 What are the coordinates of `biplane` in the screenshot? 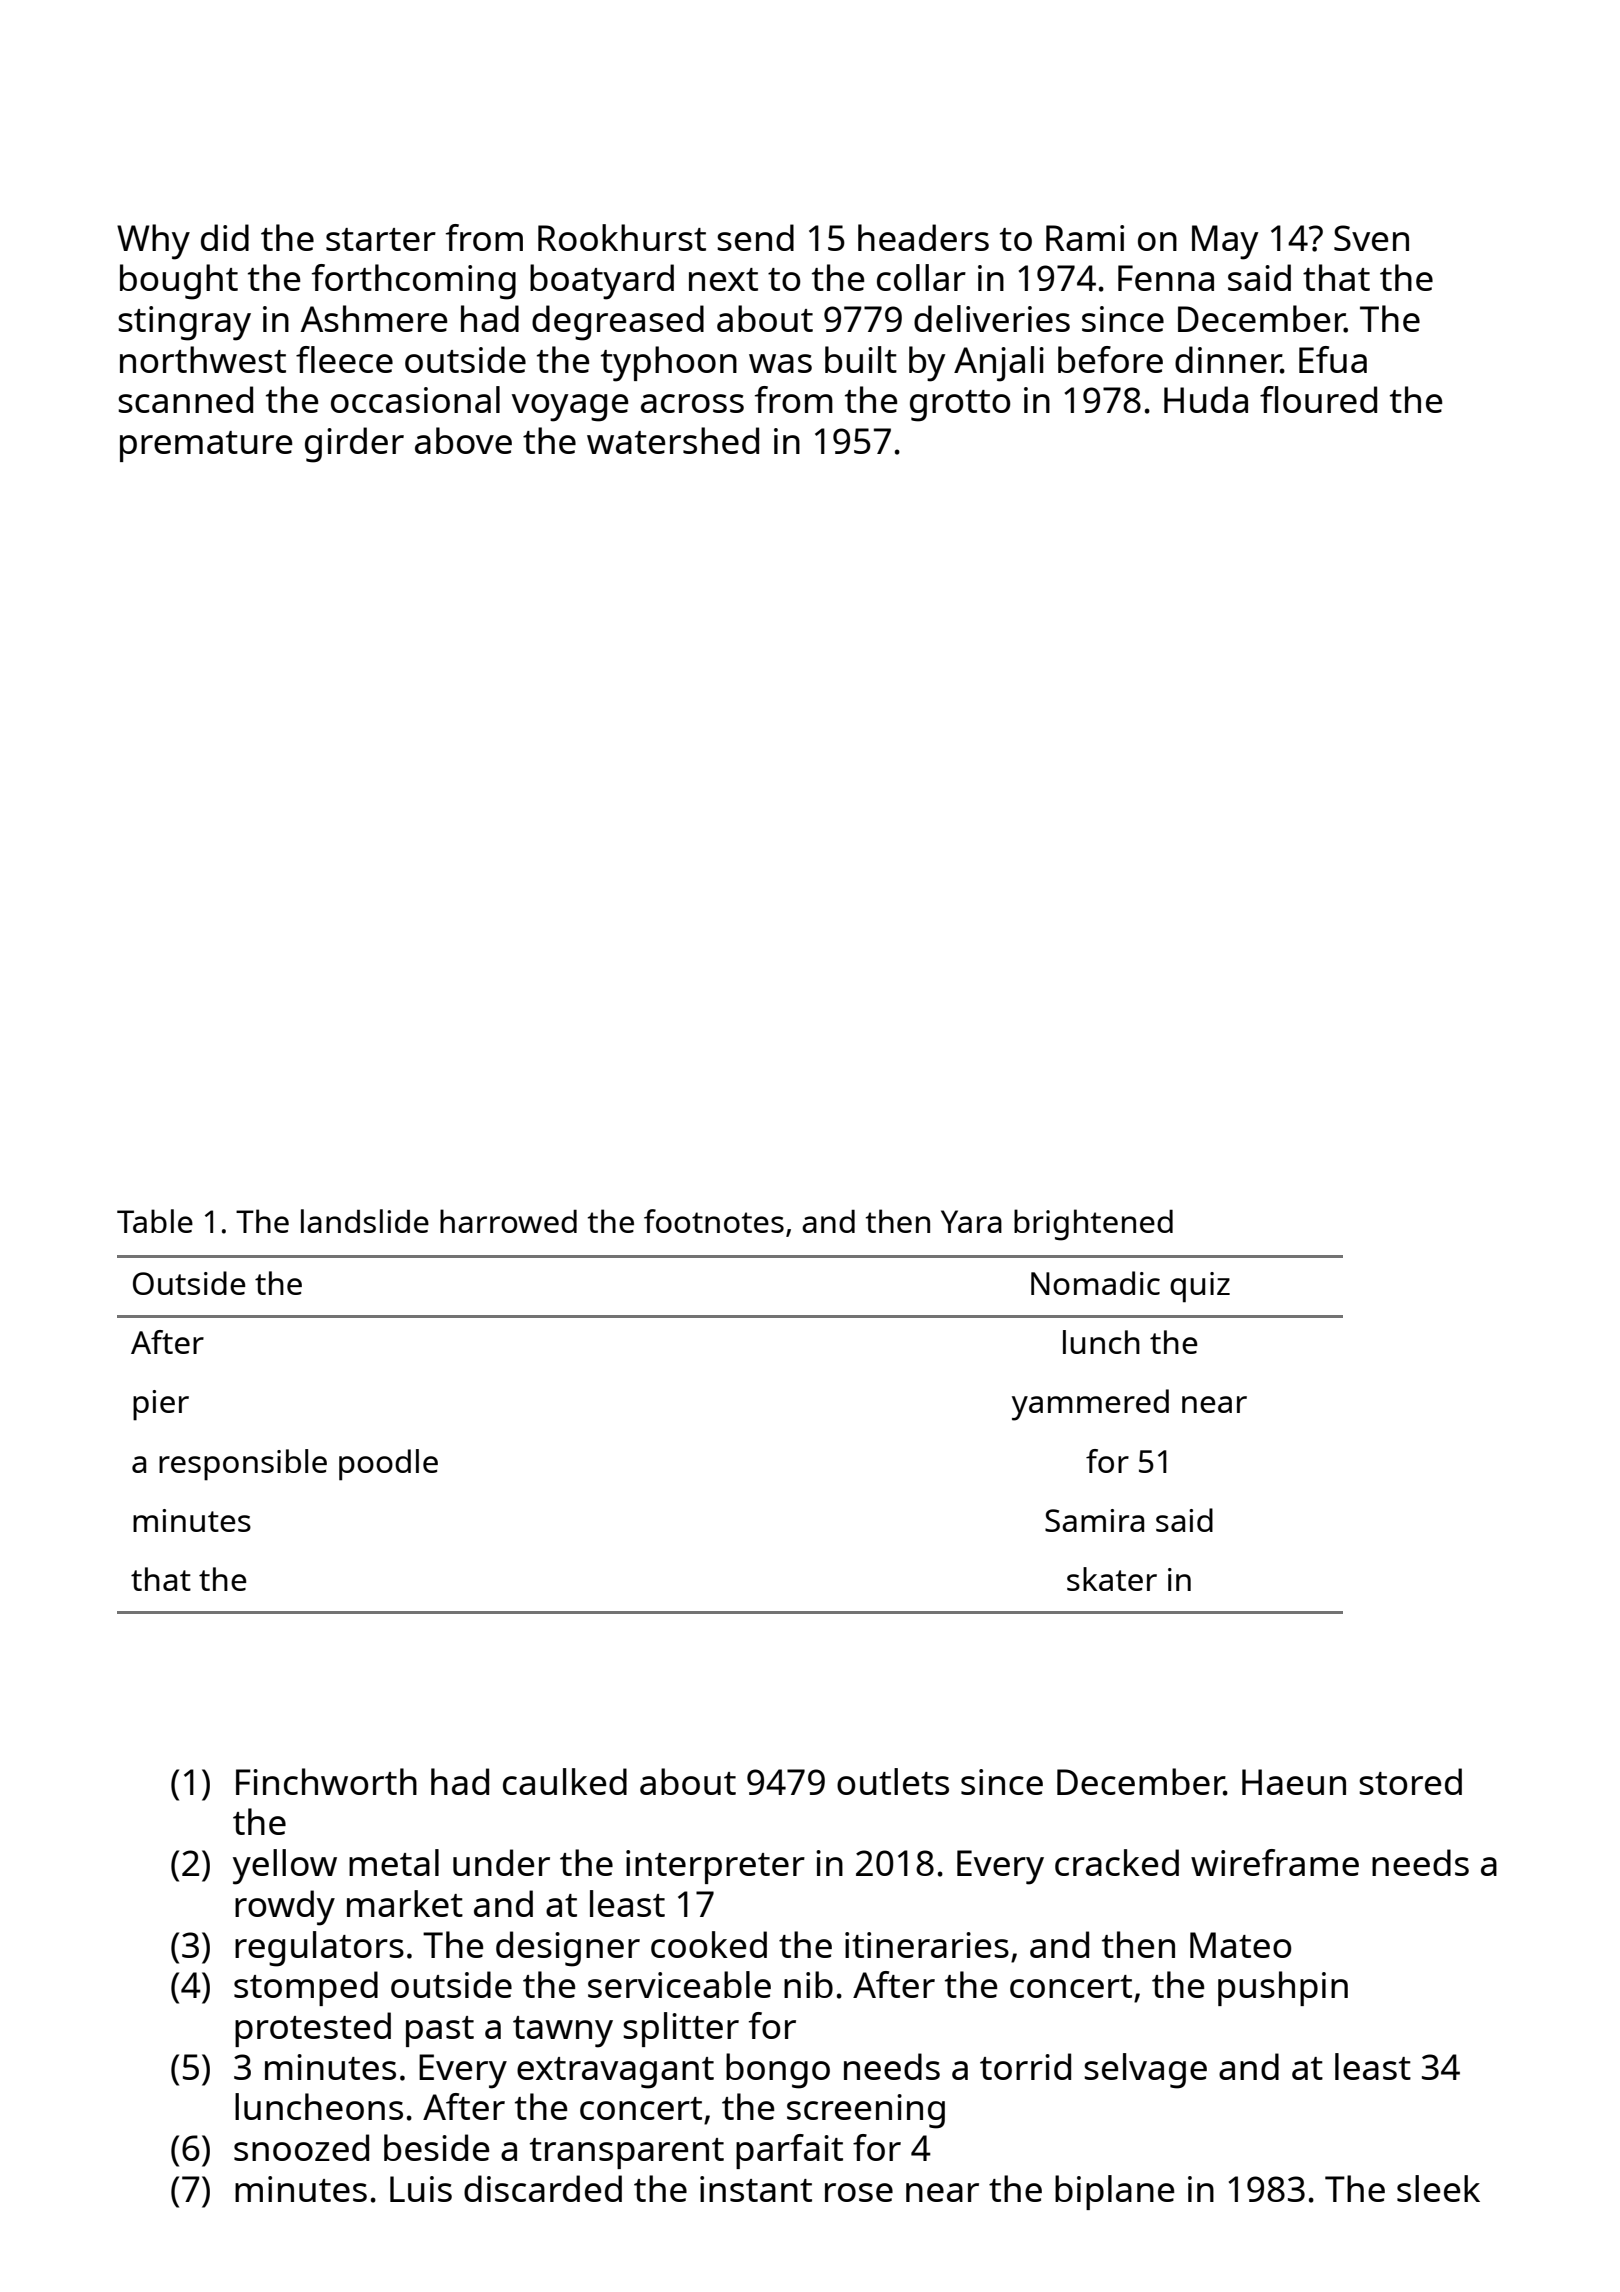 It's located at (1114, 2192).
